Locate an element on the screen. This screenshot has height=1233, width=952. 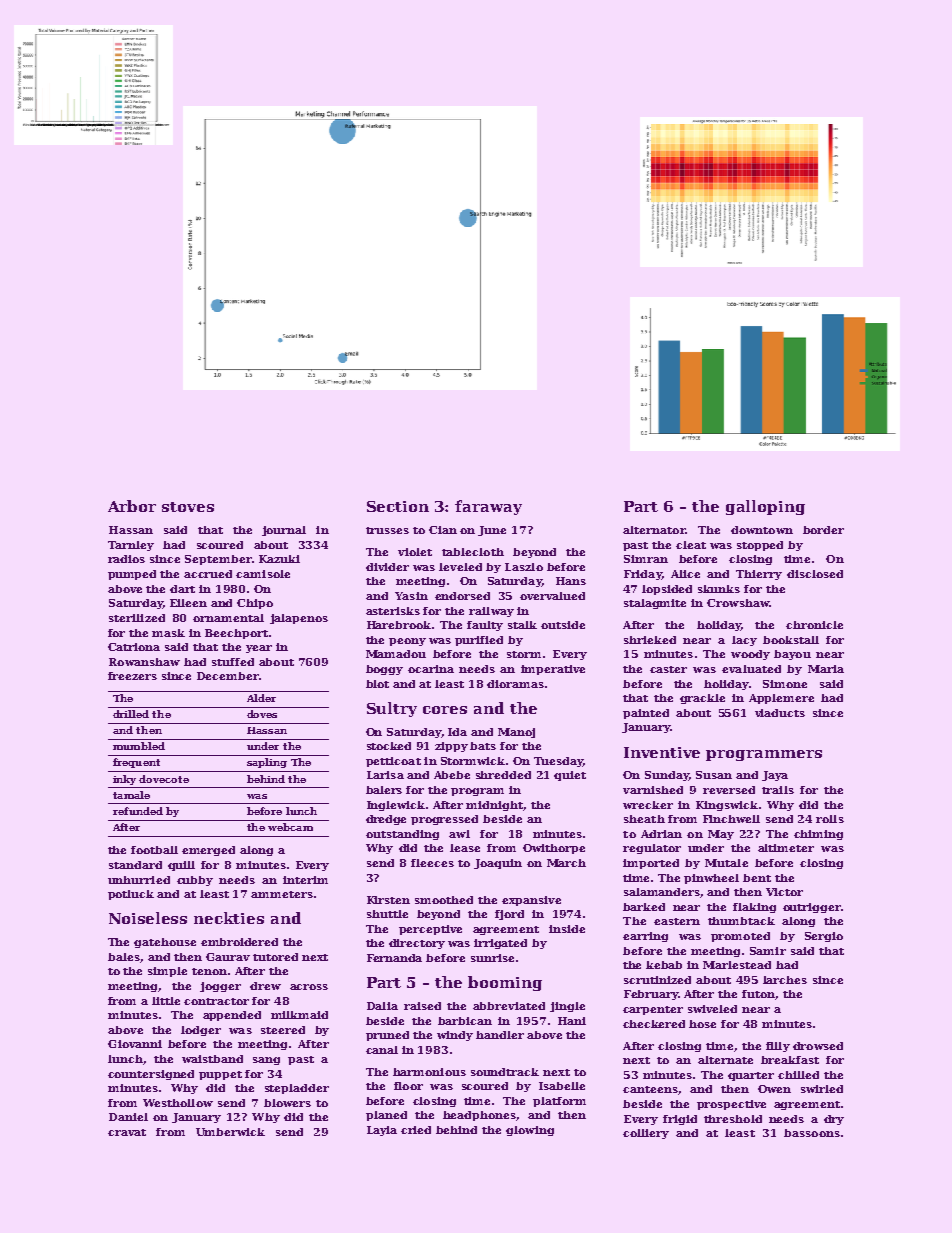
barbican is located at coordinates (465, 1021).
